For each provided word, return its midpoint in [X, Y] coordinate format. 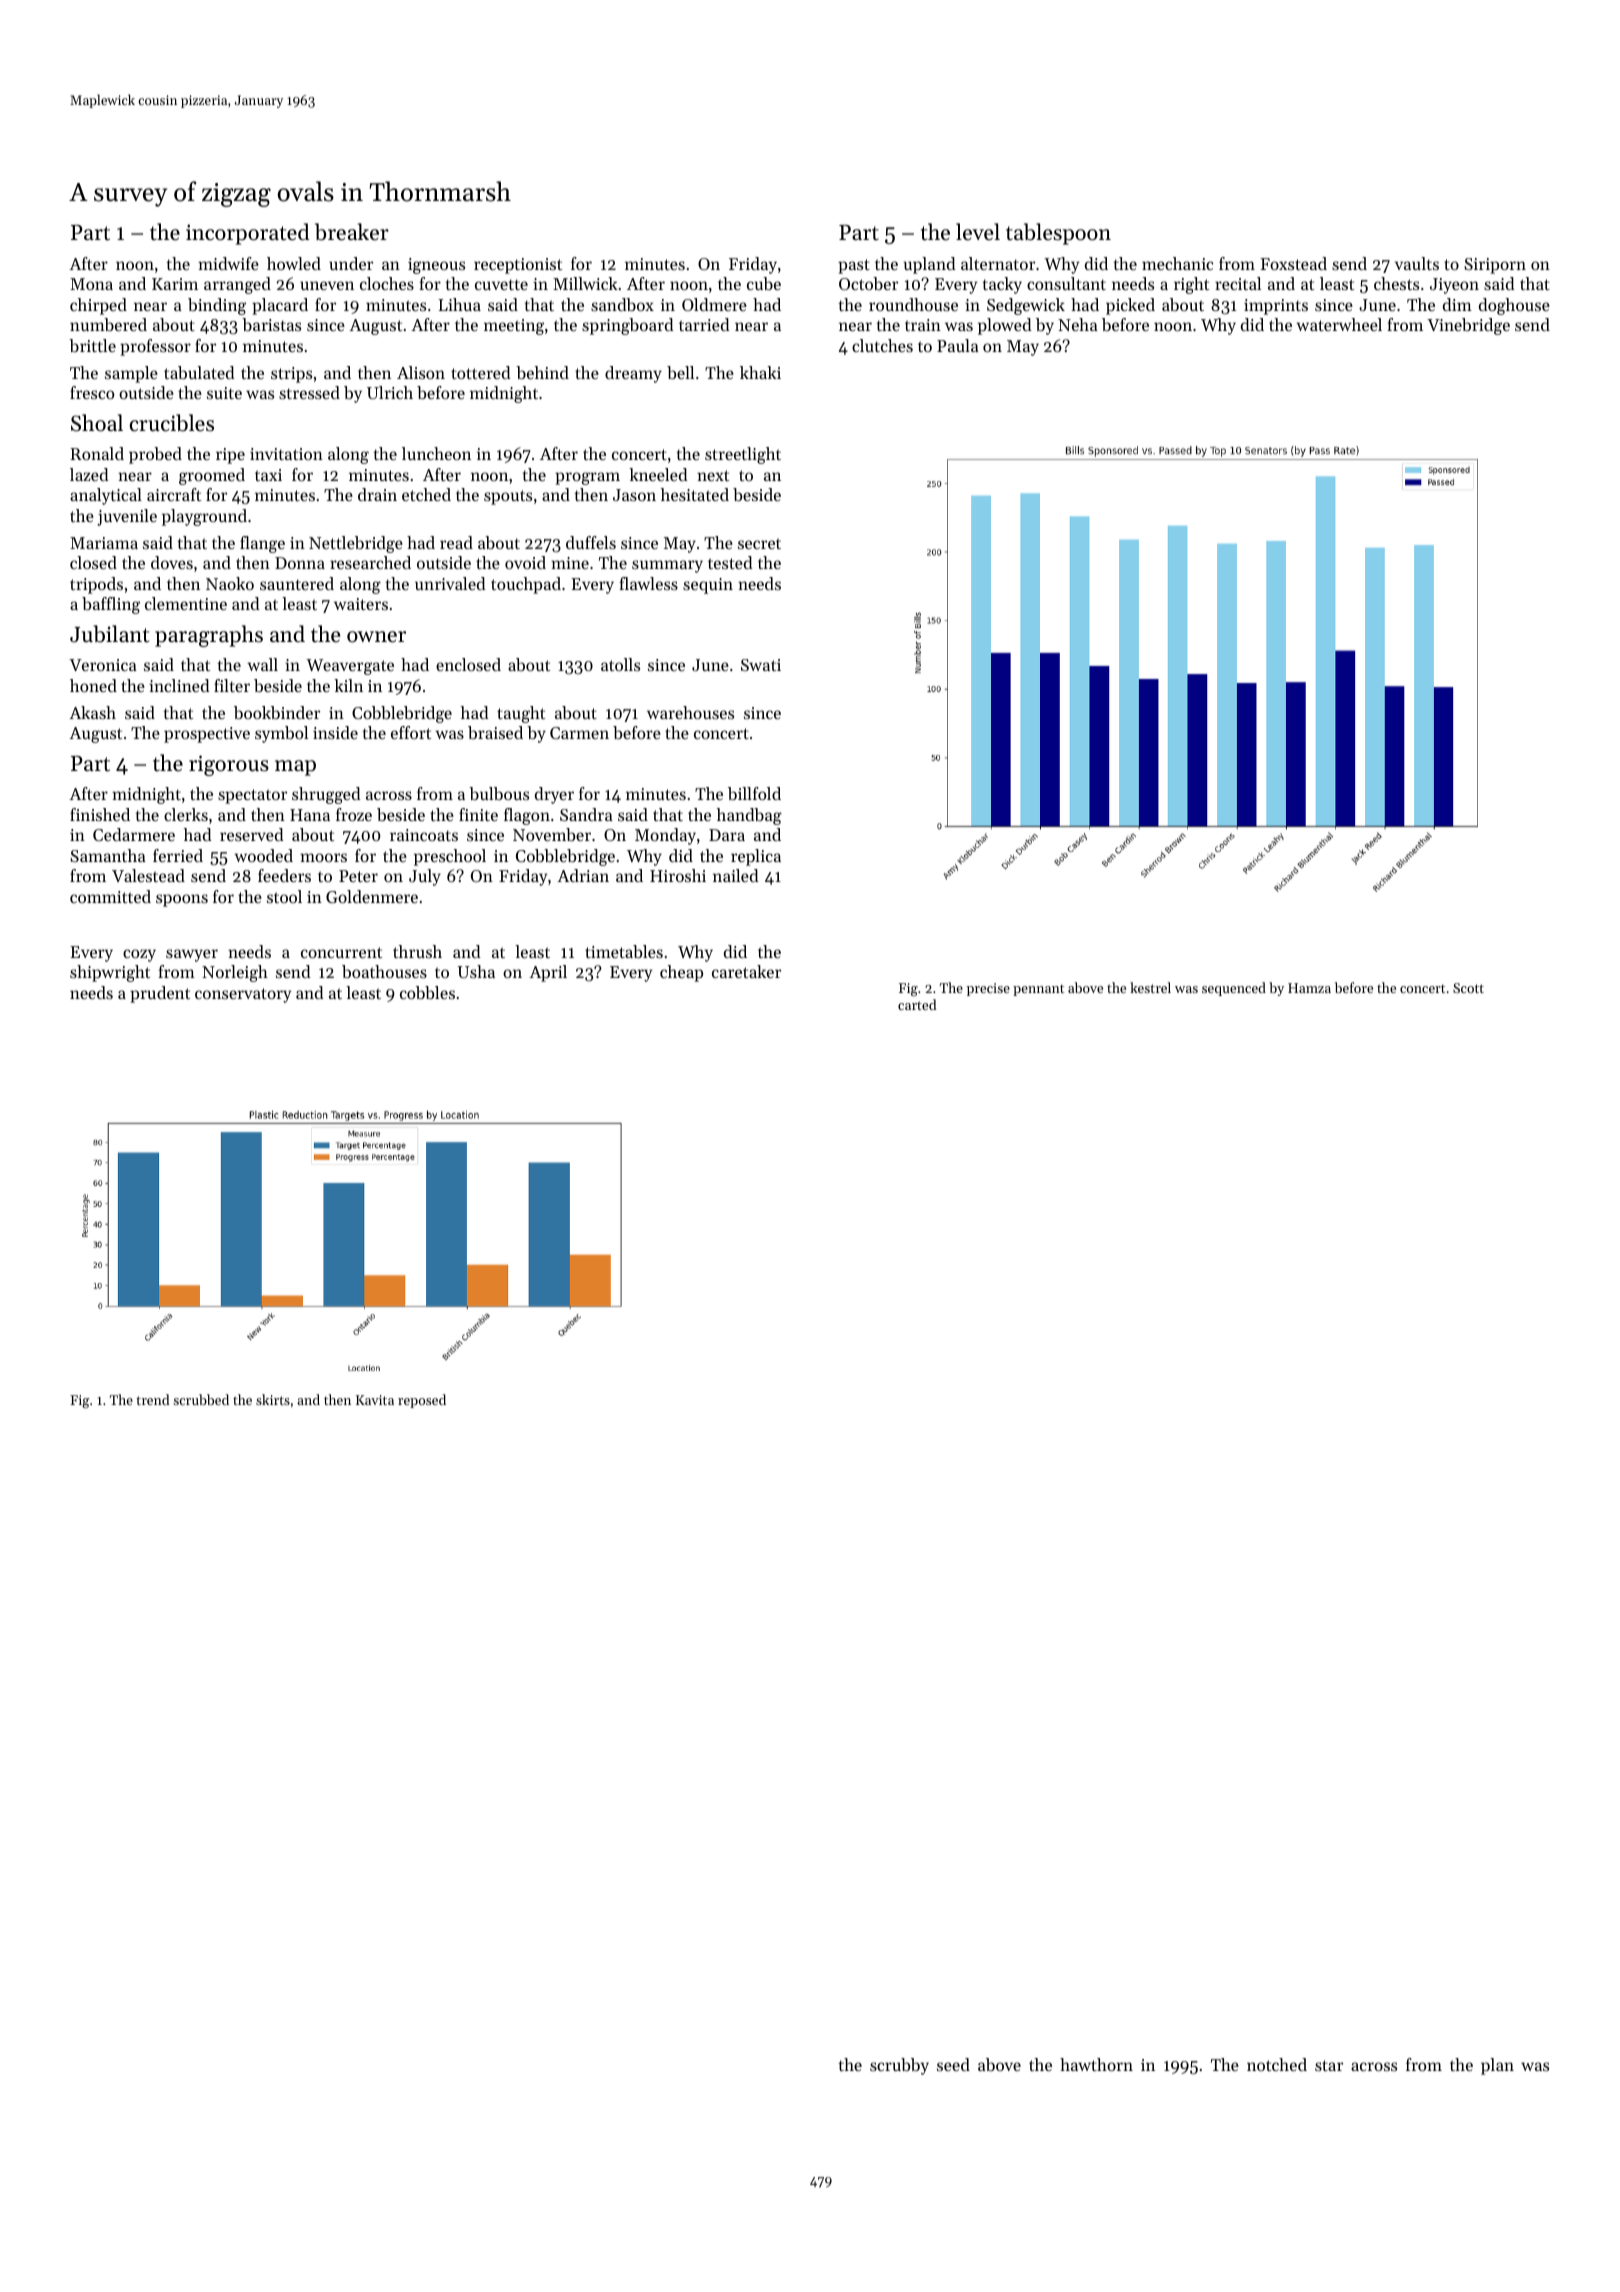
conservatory [243, 995]
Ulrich [390, 392]
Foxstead [1293, 263]
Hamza [1309, 988]
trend [153, 1399]
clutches [882, 345]
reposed [422, 1401]
